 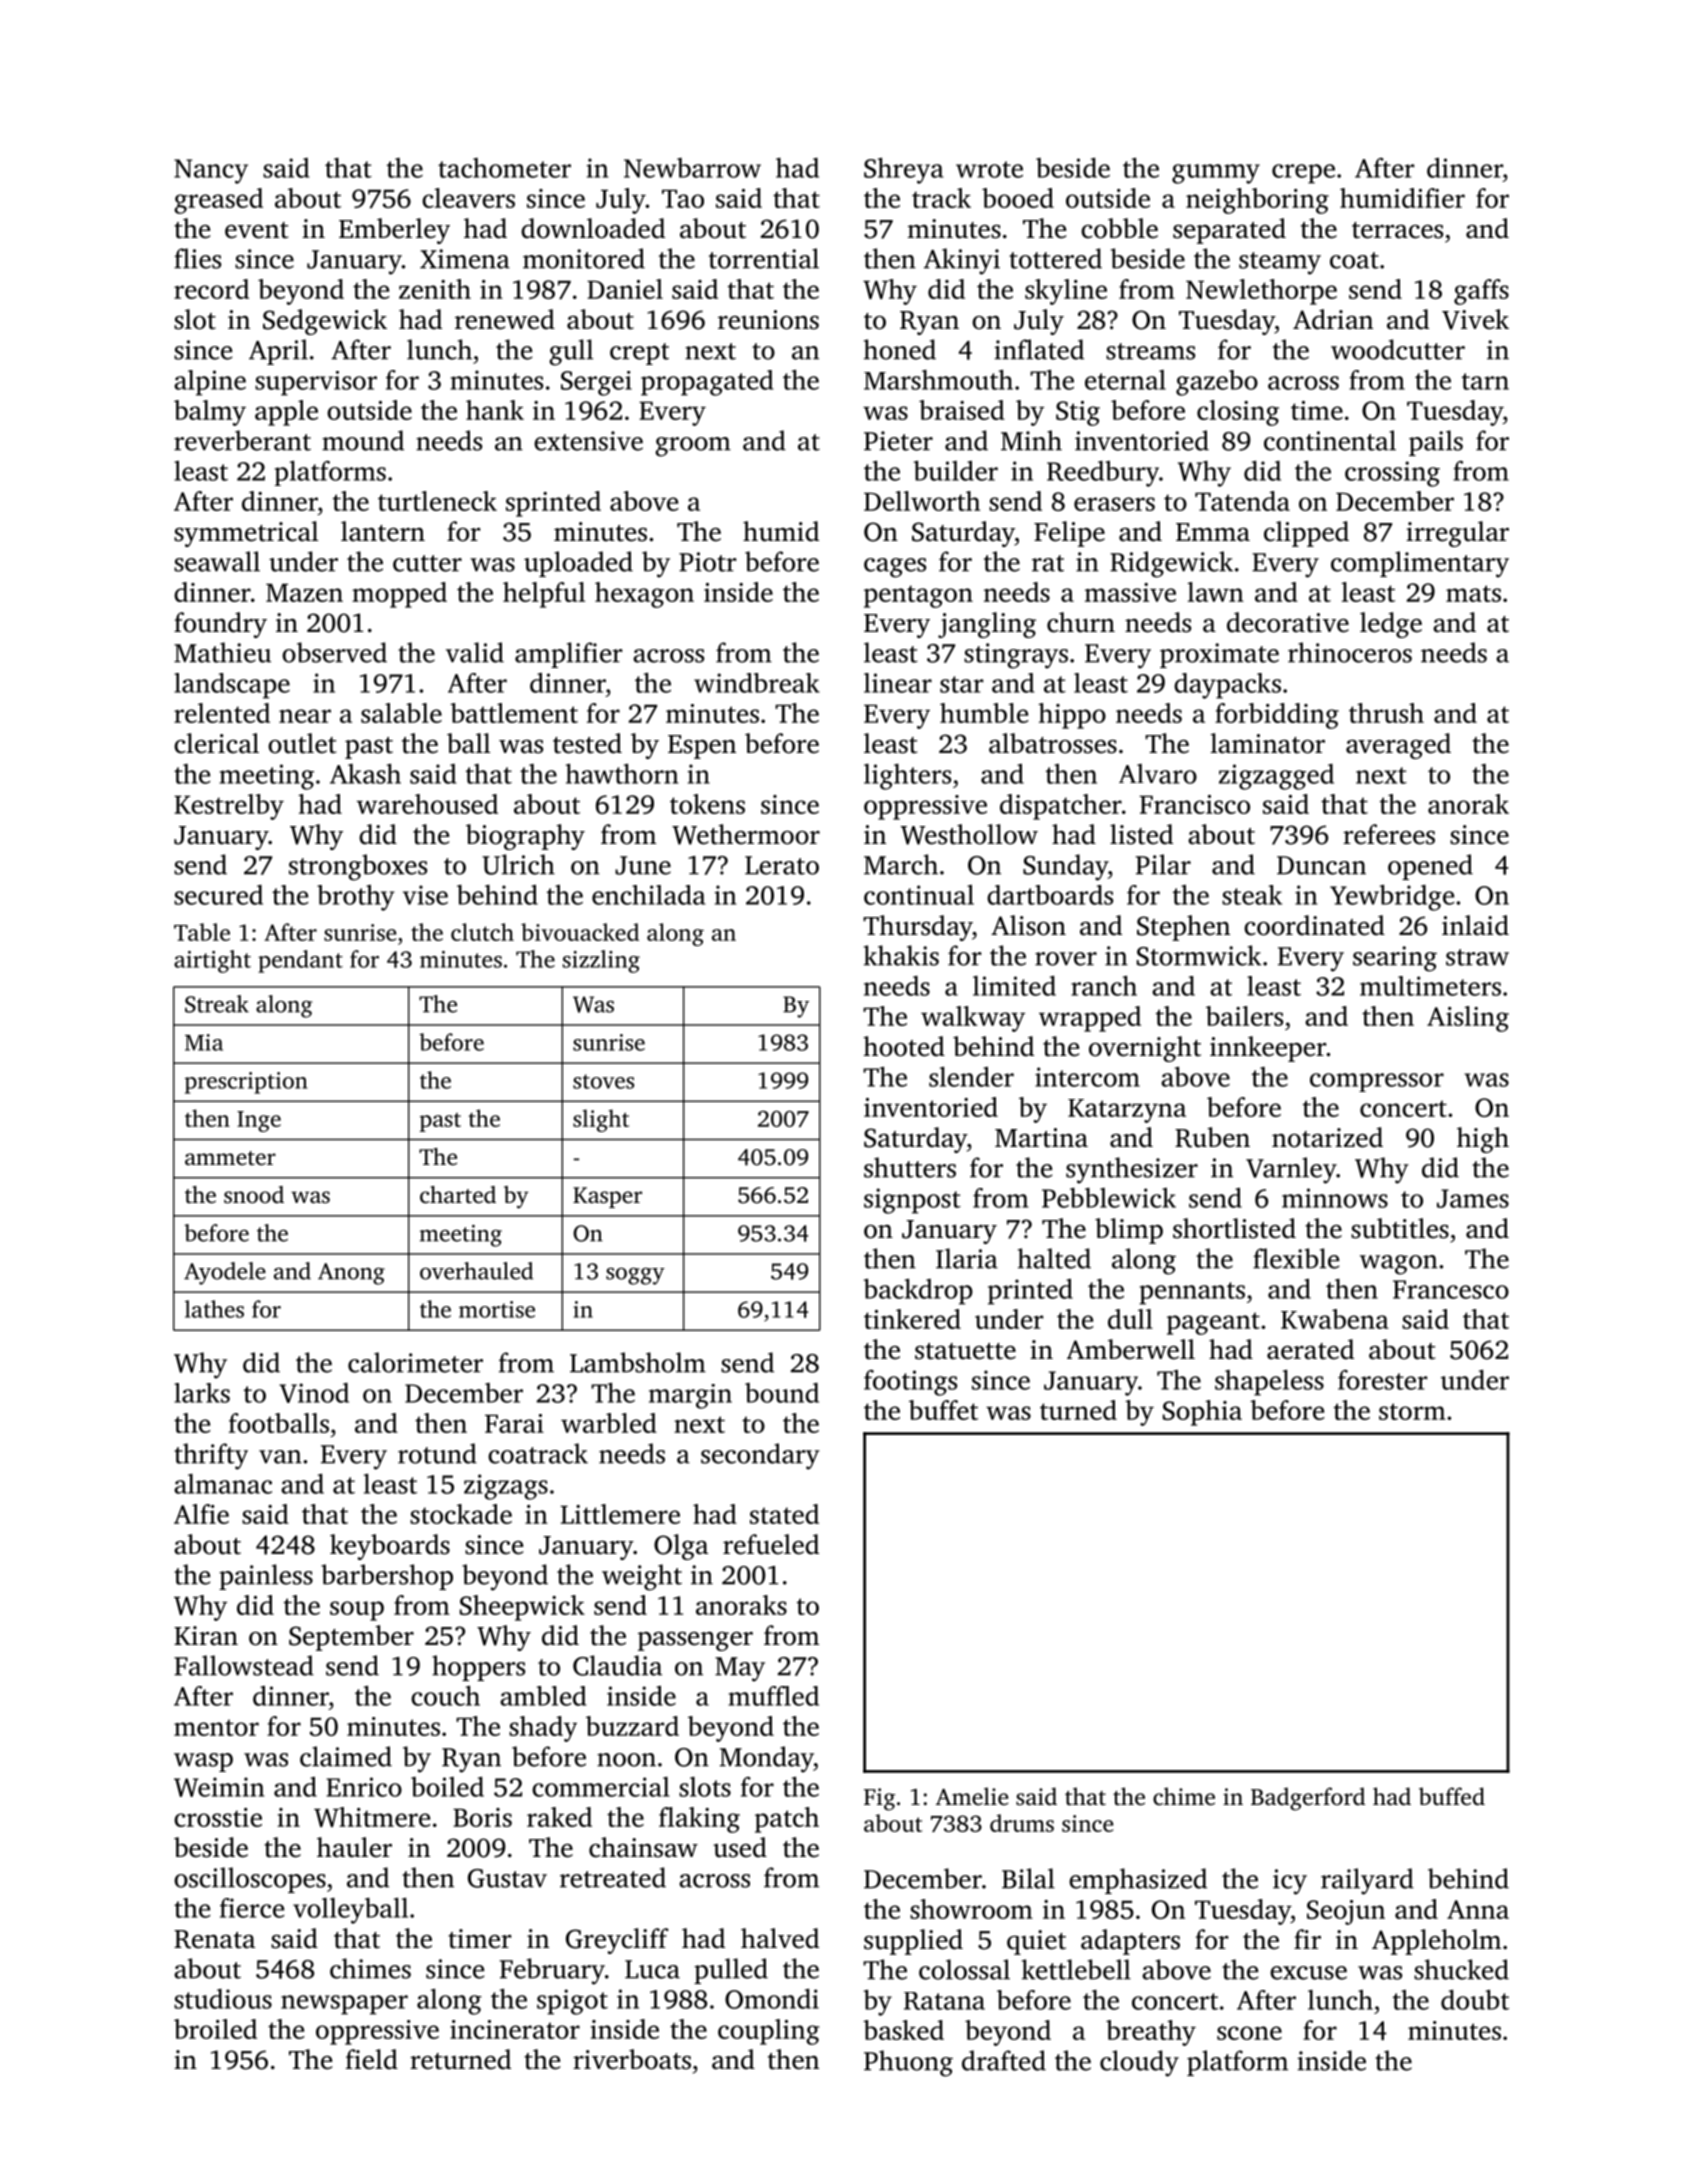 What do you see at coordinates (211, 171) in the document?
I see `Nancy` at bounding box center [211, 171].
